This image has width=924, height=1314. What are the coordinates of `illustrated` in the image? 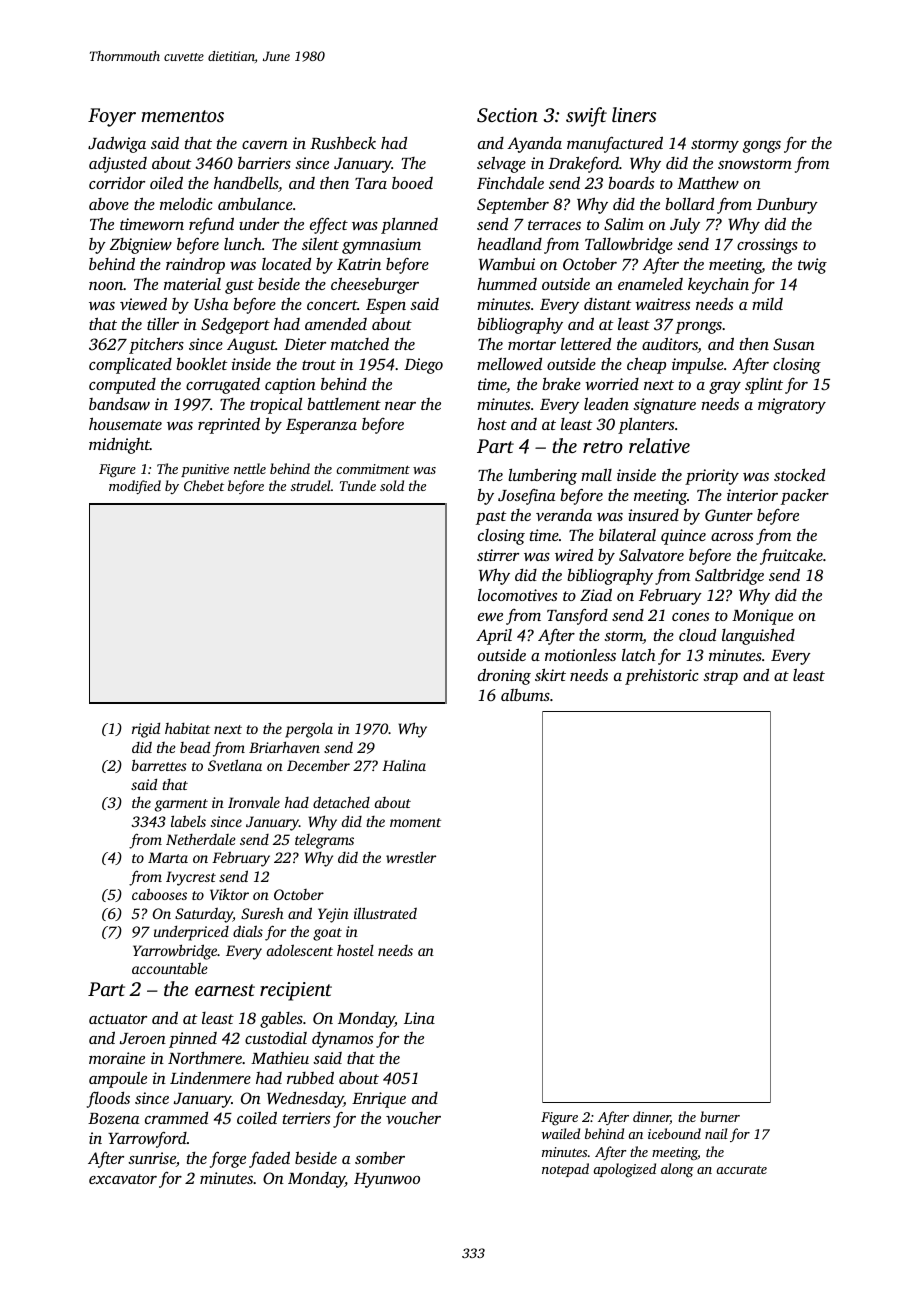 It's located at (385, 913).
